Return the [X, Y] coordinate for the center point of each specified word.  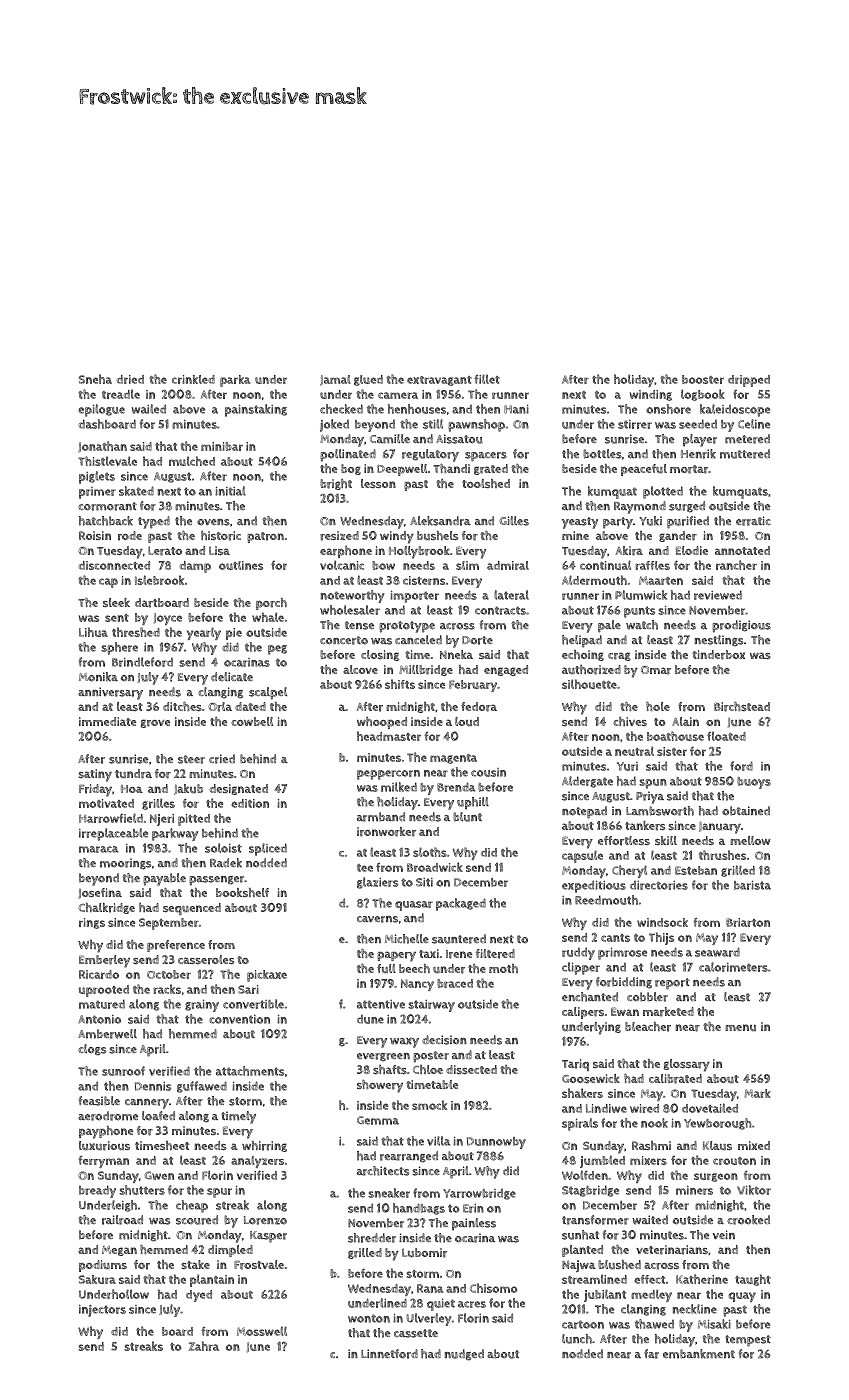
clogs [92, 1050]
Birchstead [742, 707]
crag [619, 656]
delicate [232, 676]
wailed [148, 409]
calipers [583, 1013]
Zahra [204, 1346]
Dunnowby [496, 1143]
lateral [511, 595]
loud [467, 721]
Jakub [188, 789]
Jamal [335, 380]
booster [703, 379]
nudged [464, 1355]
